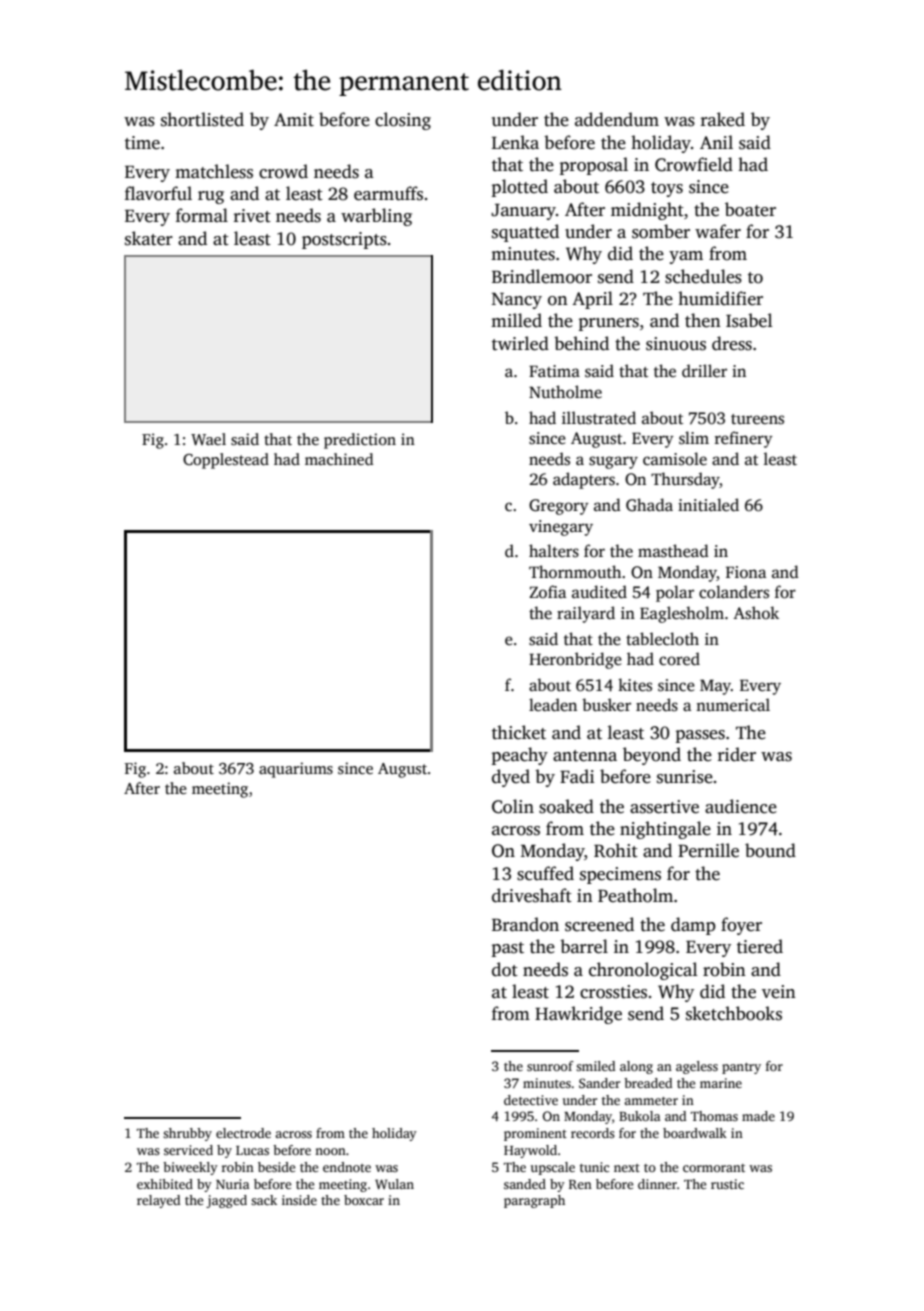 This page has width=924, height=1311. I want to click on aquariums, so click(296, 770).
